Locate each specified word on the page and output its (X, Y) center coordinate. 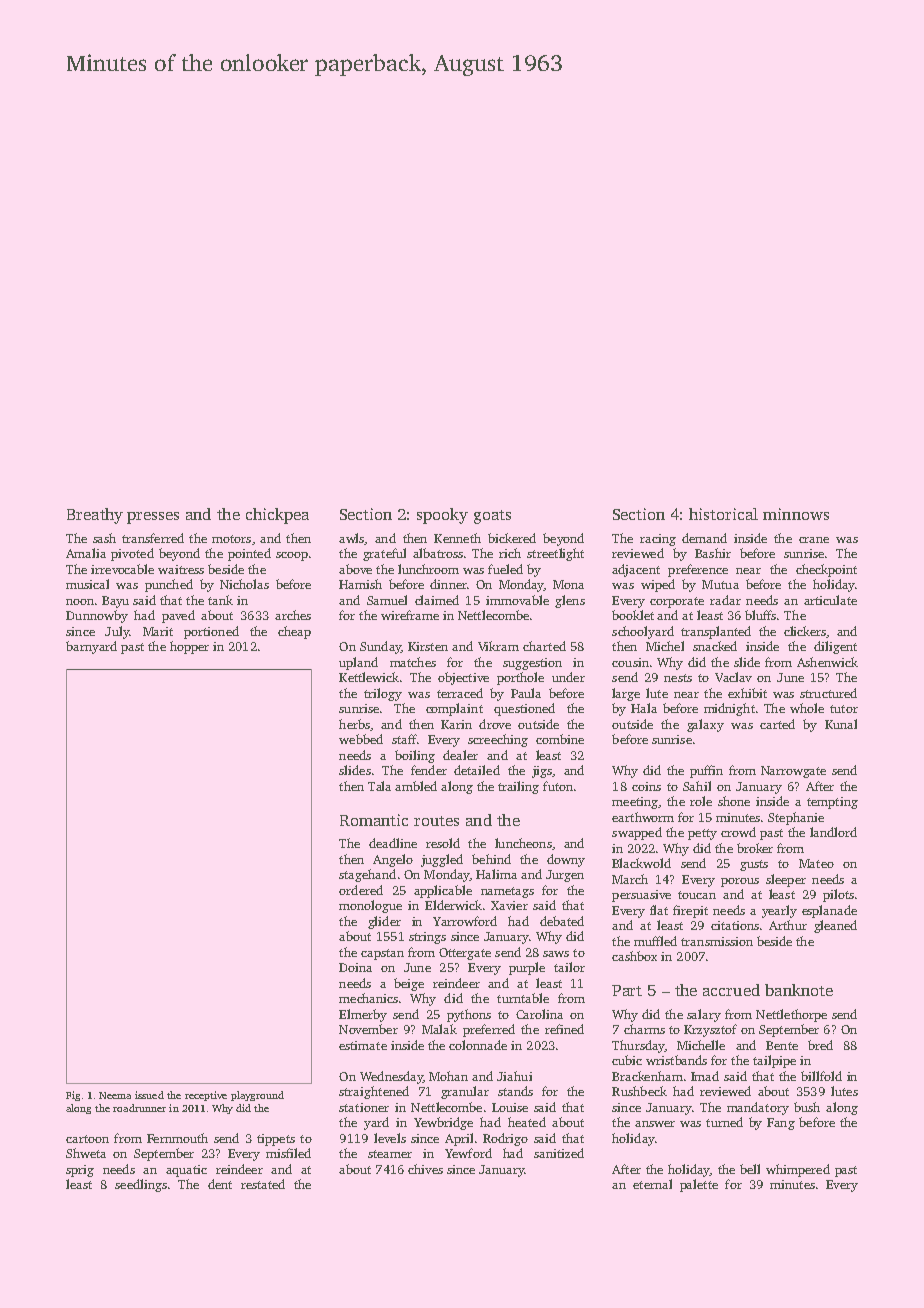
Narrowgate (793, 772)
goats (492, 517)
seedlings (141, 1185)
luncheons (523, 843)
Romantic (374, 820)
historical (723, 514)
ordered (361, 890)
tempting (832, 803)
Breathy (95, 516)
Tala (379, 786)
